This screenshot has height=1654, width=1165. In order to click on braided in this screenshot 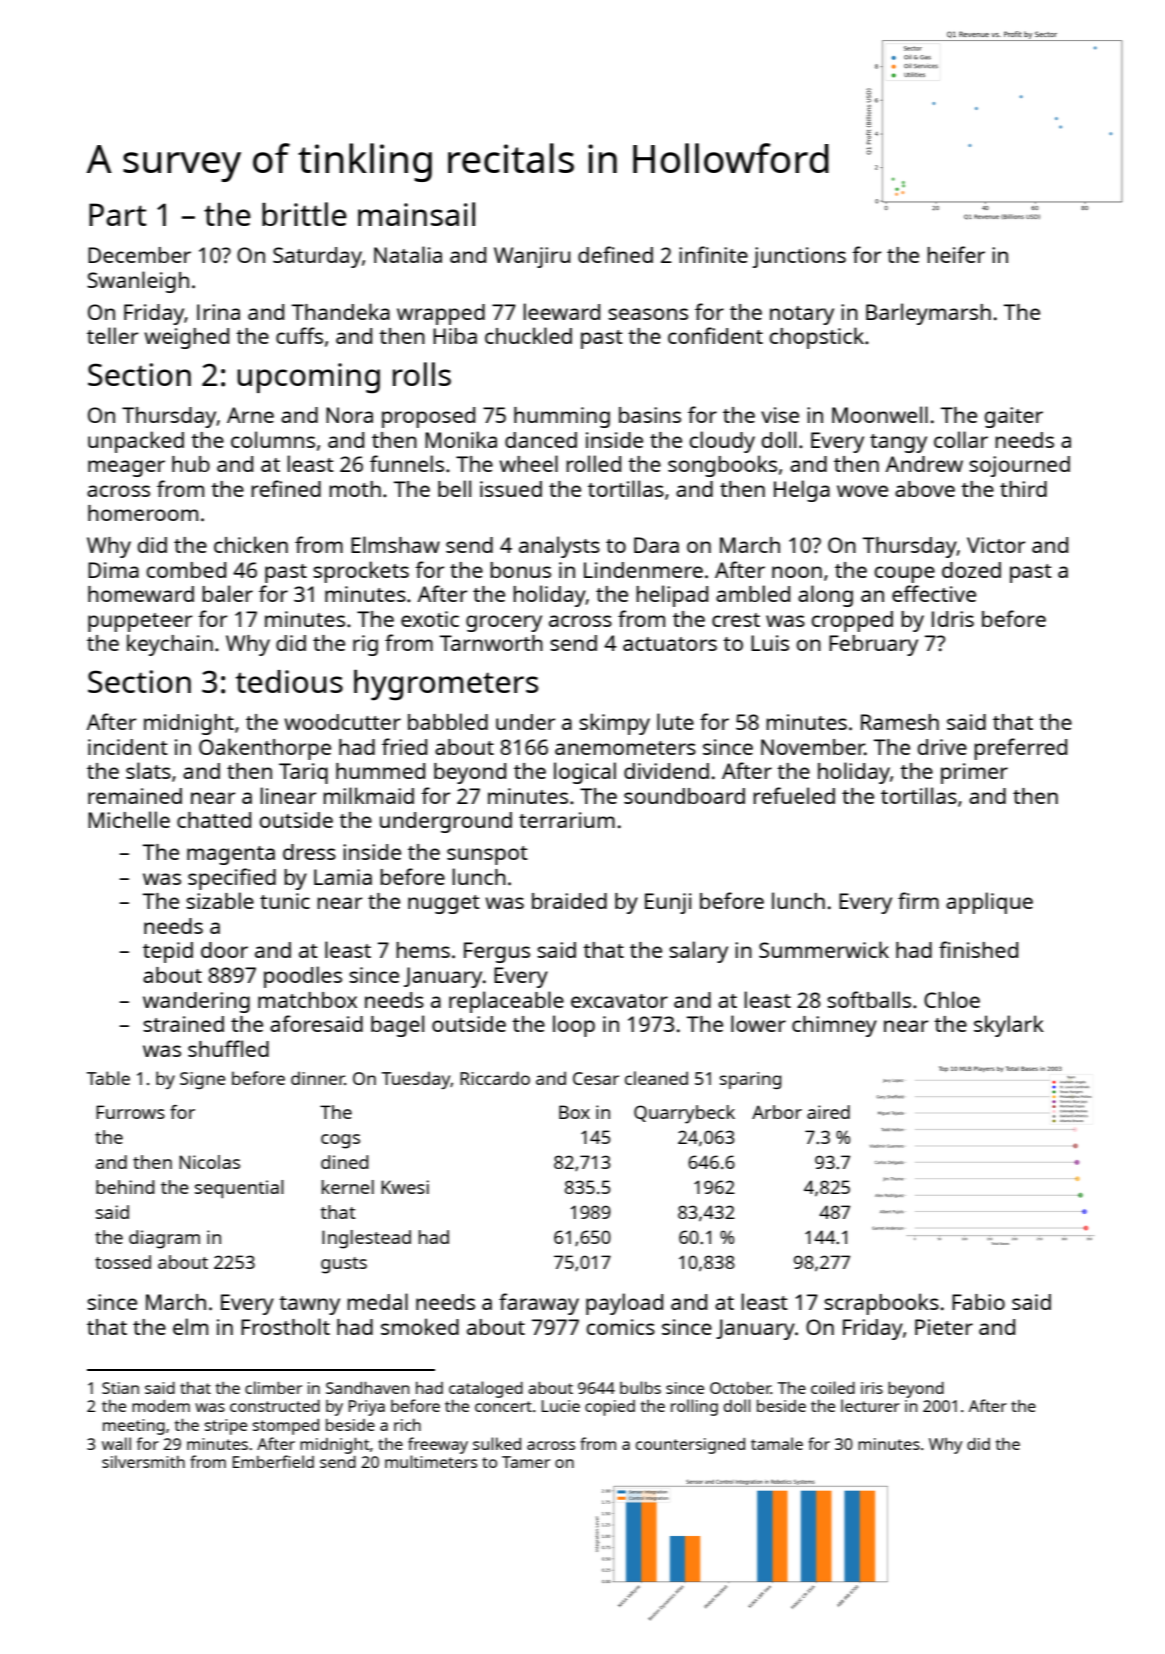, I will do `click(569, 901)`.
